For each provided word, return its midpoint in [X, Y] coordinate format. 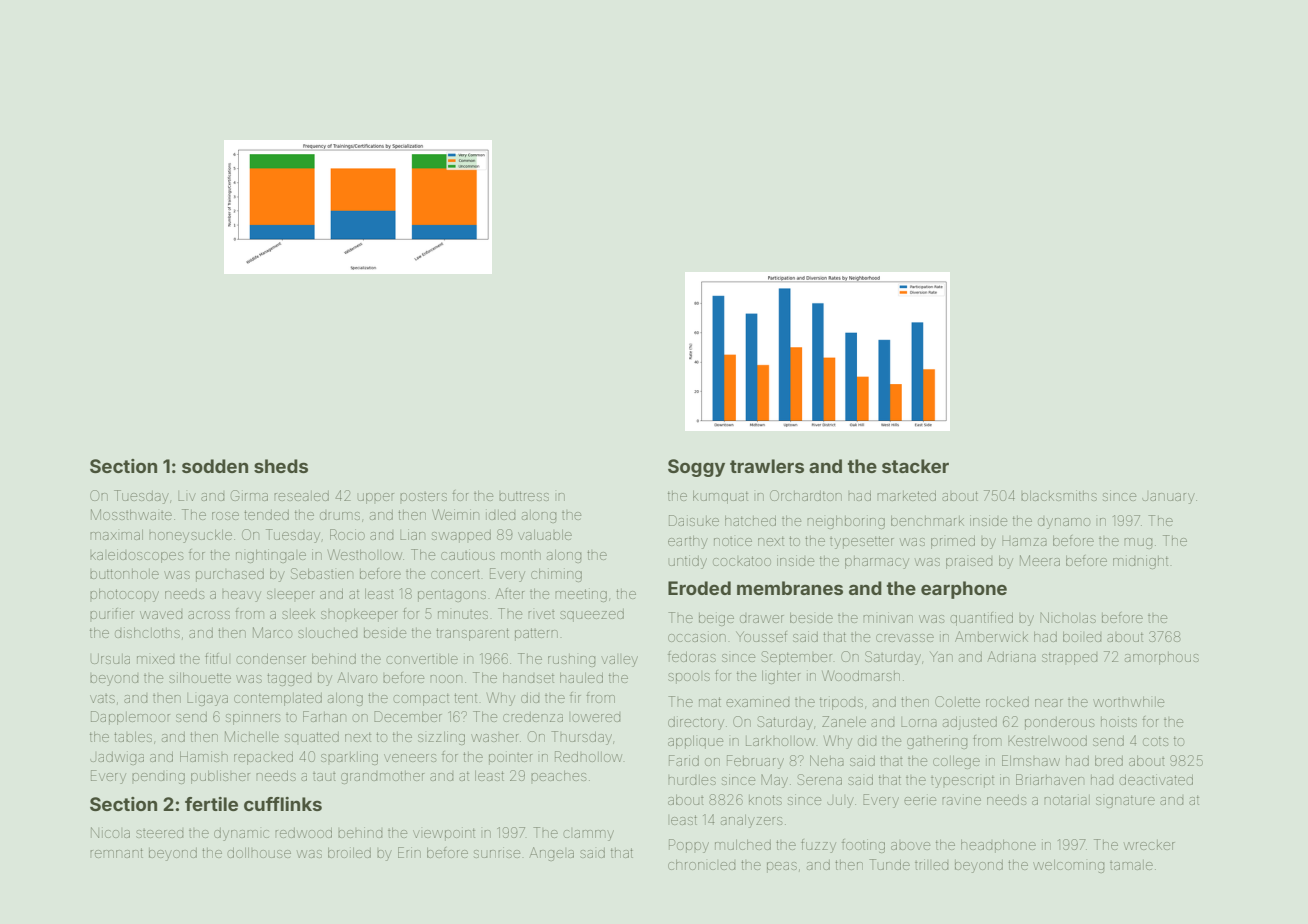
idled [500, 514]
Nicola [110, 832]
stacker [915, 466]
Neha [827, 760]
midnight [1140, 562]
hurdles [692, 780]
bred [1109, 761]
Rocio [347, 534]
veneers [410, 758]
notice [733, 541]
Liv [187, 496]
